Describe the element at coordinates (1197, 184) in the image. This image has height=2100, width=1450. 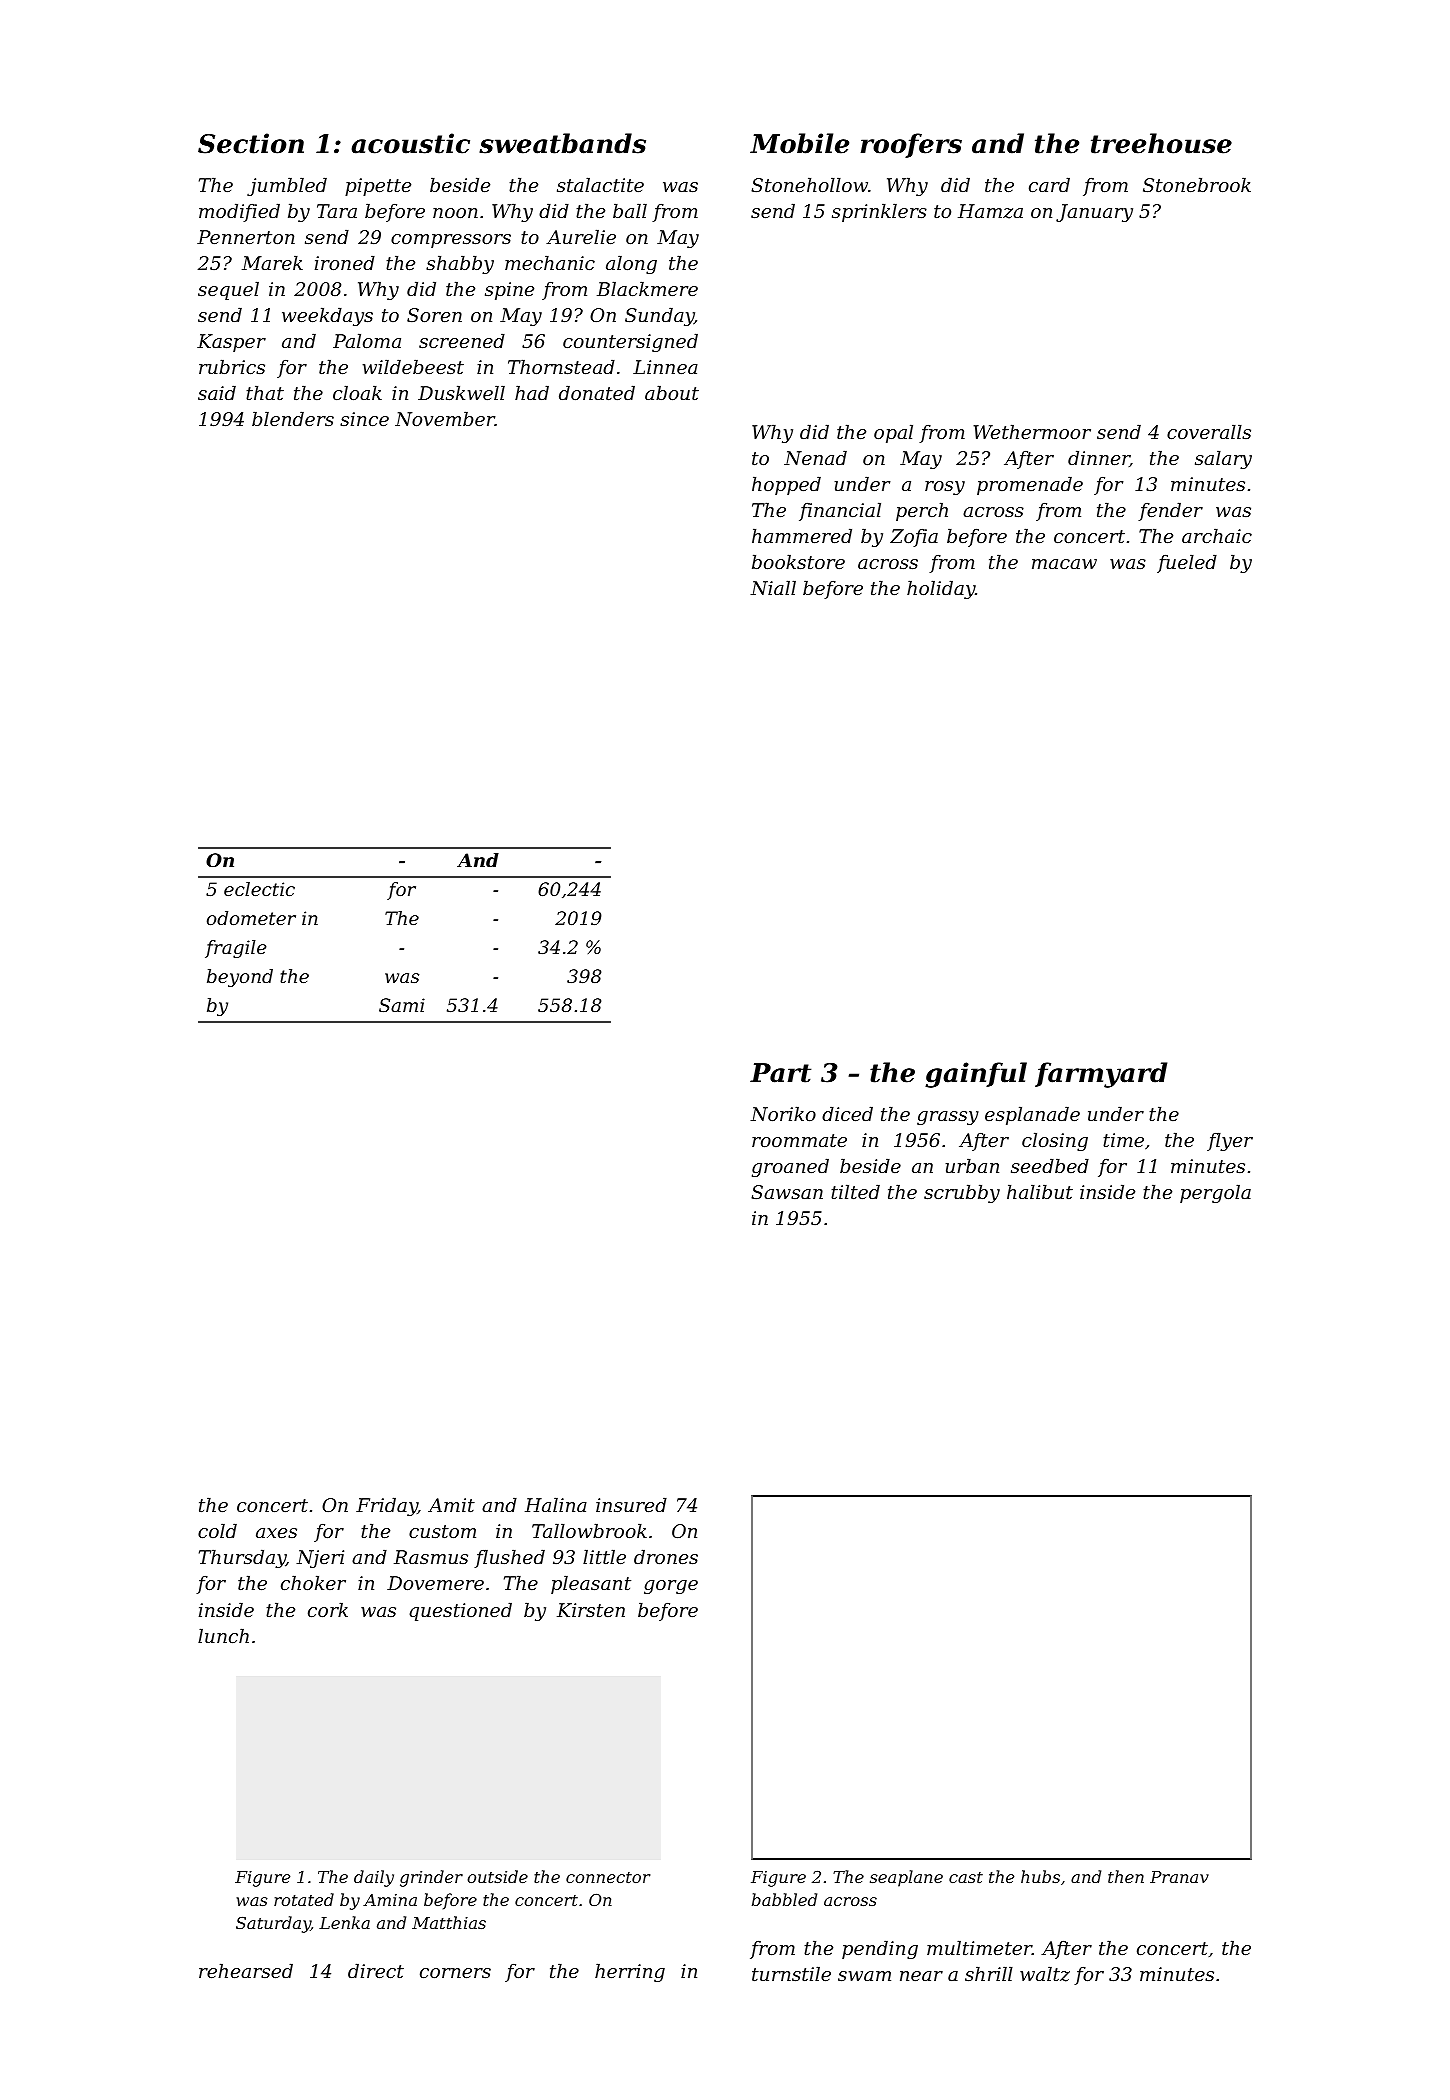
I see `Stonebrook` at that location.
